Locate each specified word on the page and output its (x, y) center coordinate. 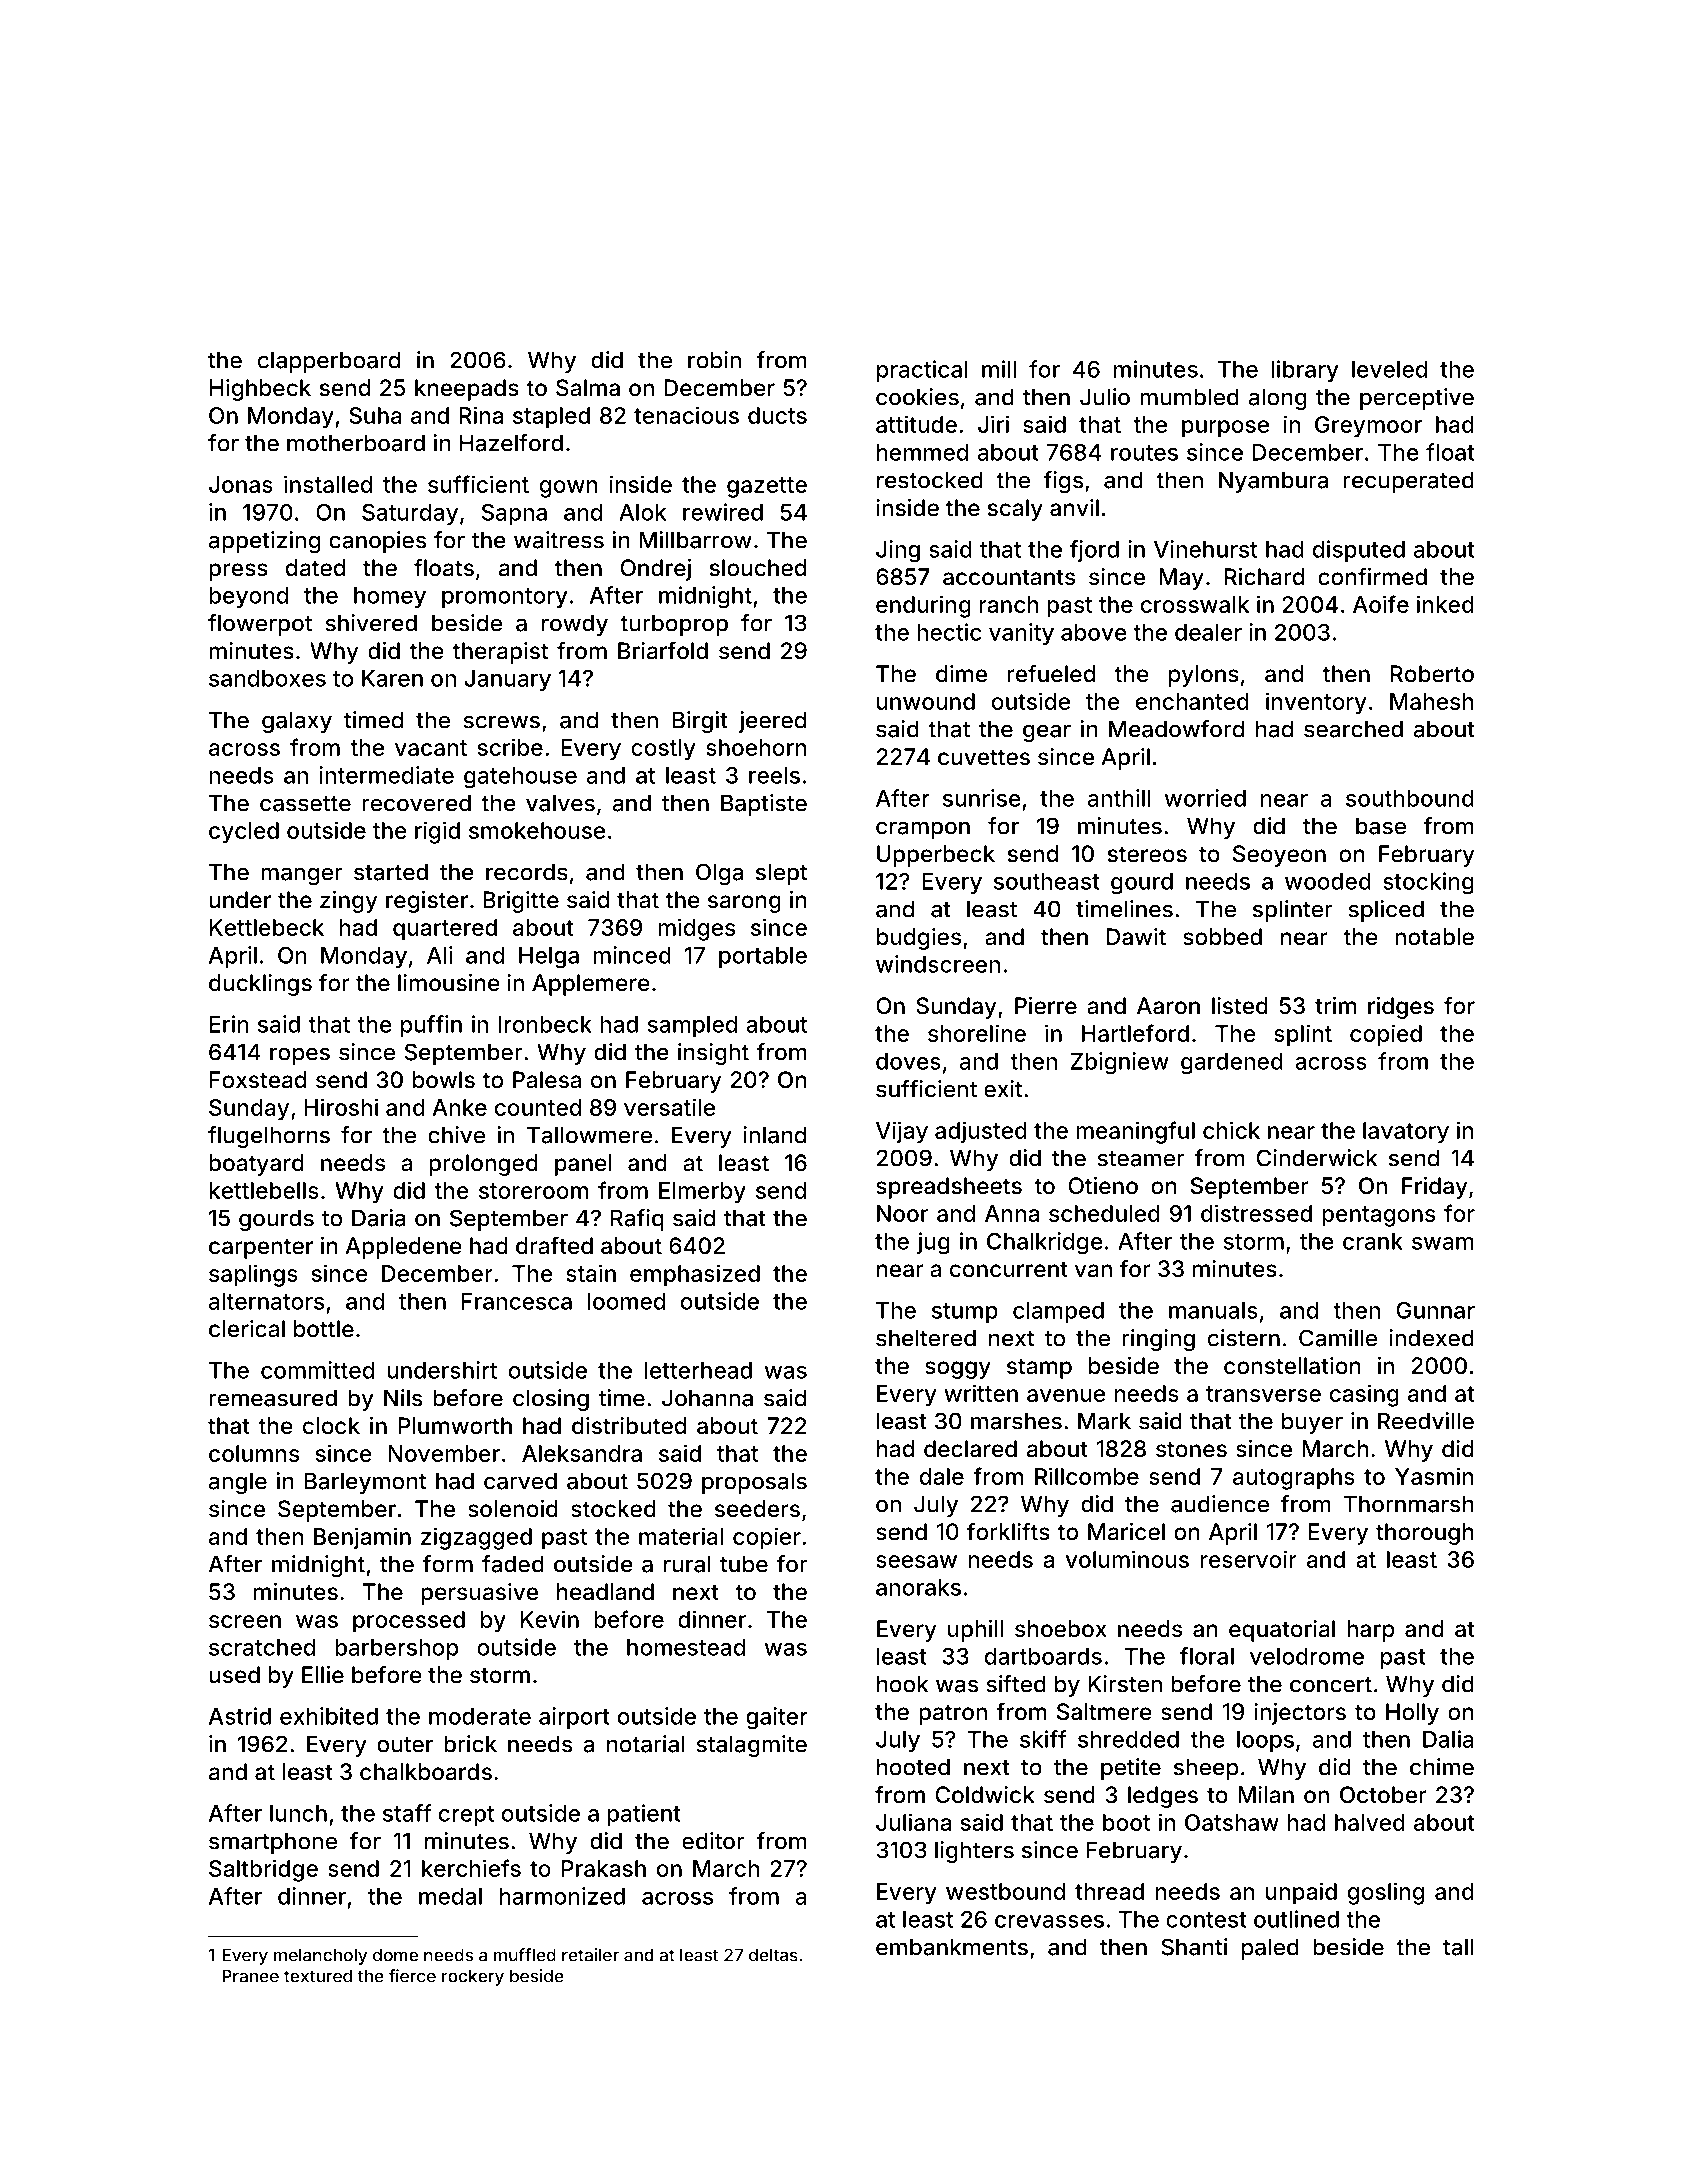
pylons (1204, 676)
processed (409, 1622)
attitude (916, 424)
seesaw (916, 1561)
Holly (1412, 1714)
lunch (298, 1813)
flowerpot (260, 625)
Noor (902, 1213)
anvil (1074, 508)
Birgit (700, 722)
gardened (1232, 1064)
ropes (300, 1056)
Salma (588, 388)
